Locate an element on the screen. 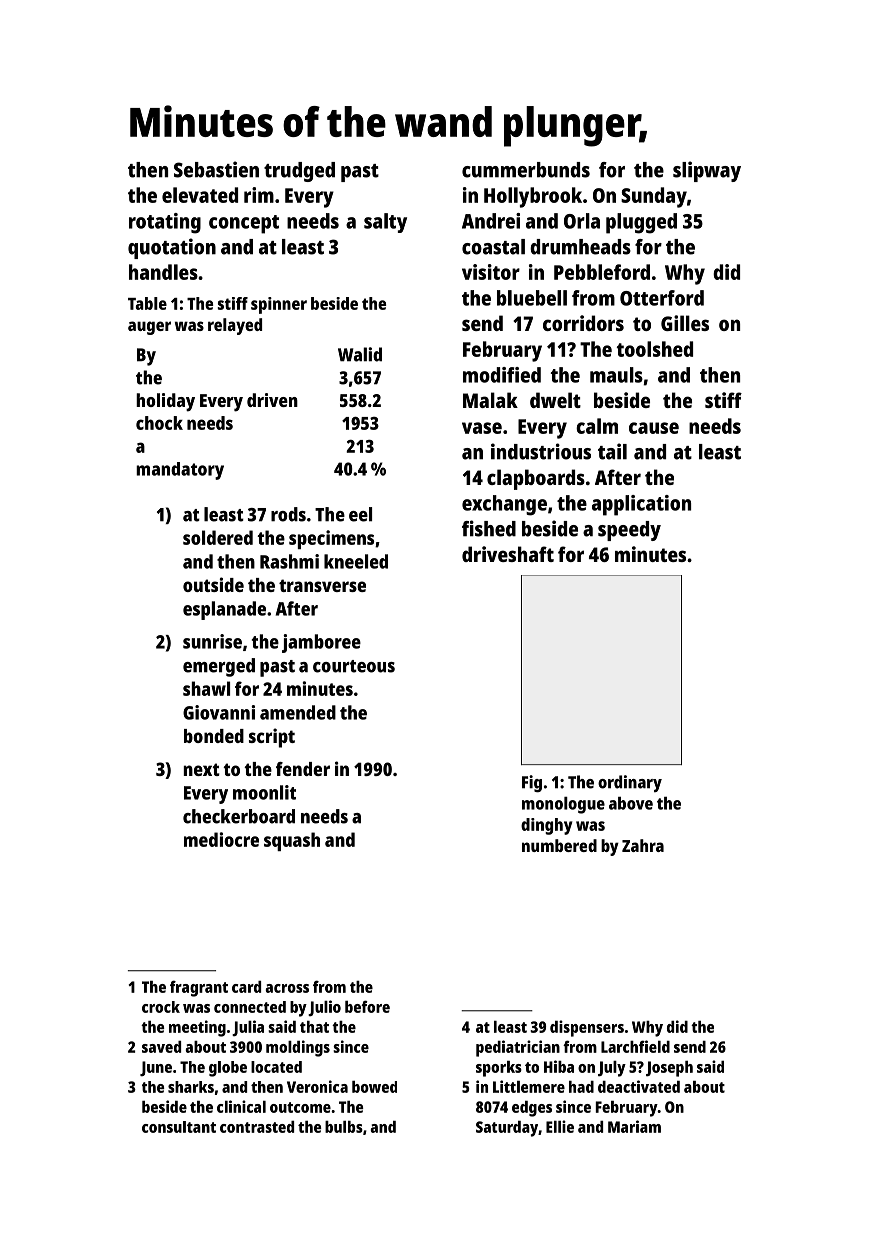 This screenshot has height=1233, width=869. Walid is located at coordinates (360, 354).
